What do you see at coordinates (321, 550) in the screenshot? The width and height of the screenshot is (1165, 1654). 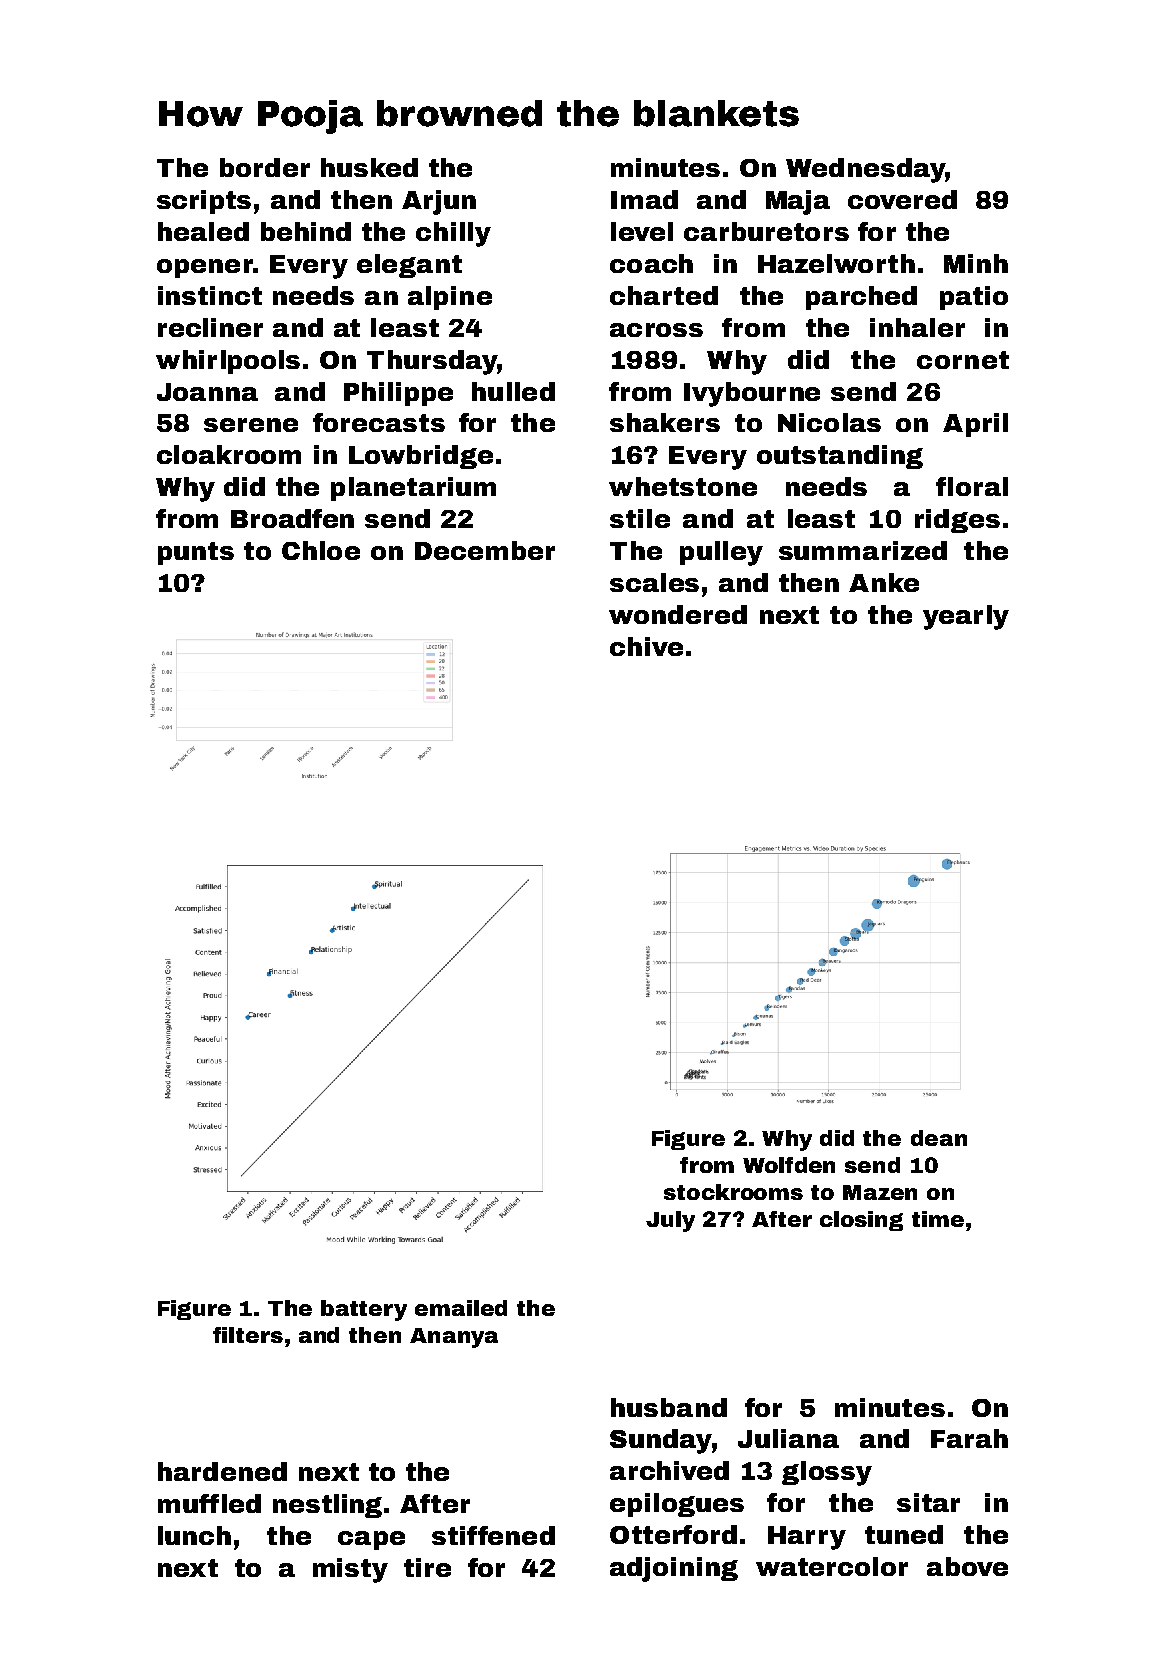 I see `Chloe` at bounding box center [321, 550].
